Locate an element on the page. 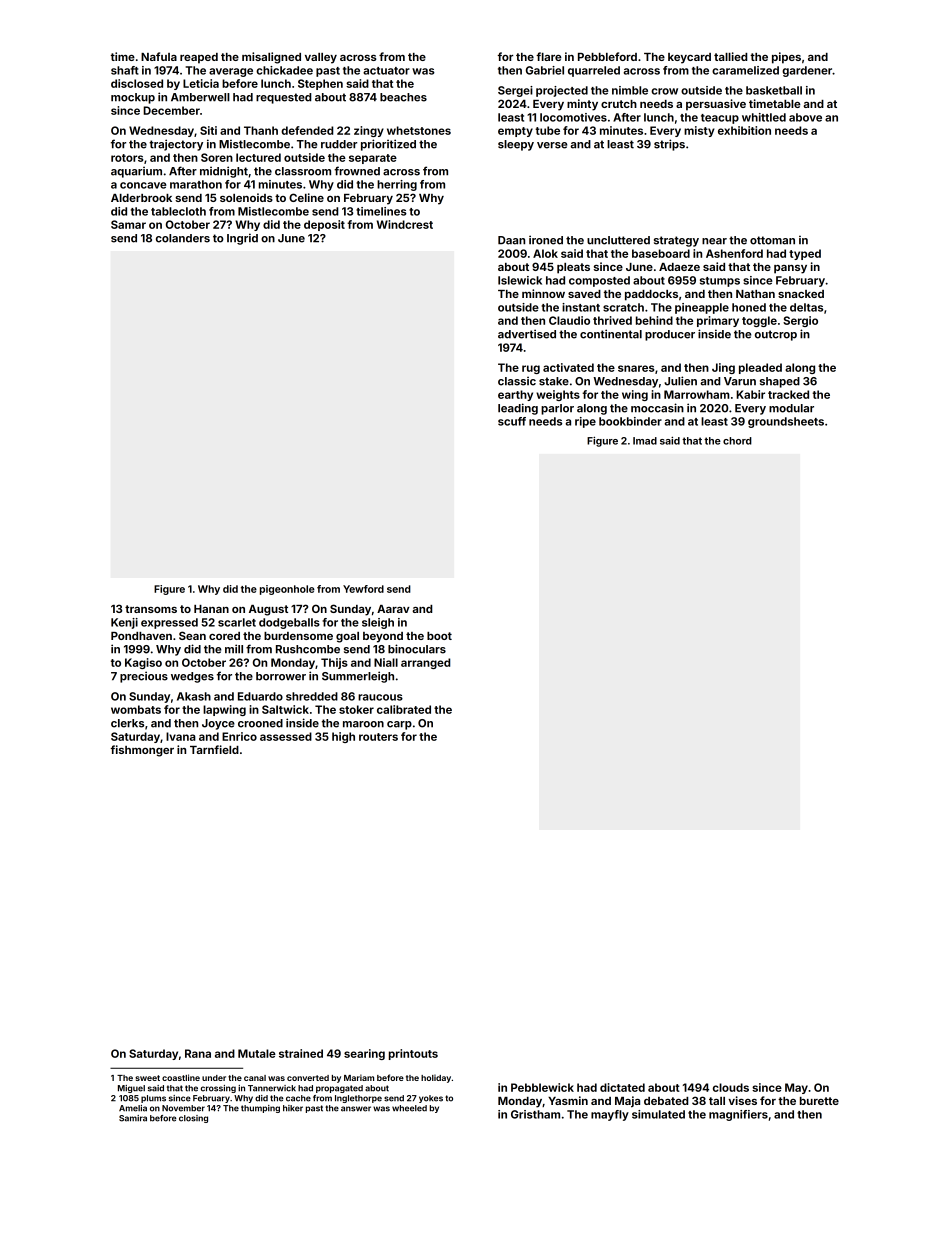 Image resolution: width=952 pixels, height=1233 pixels. pipes is located at coordinates (786, 58).
